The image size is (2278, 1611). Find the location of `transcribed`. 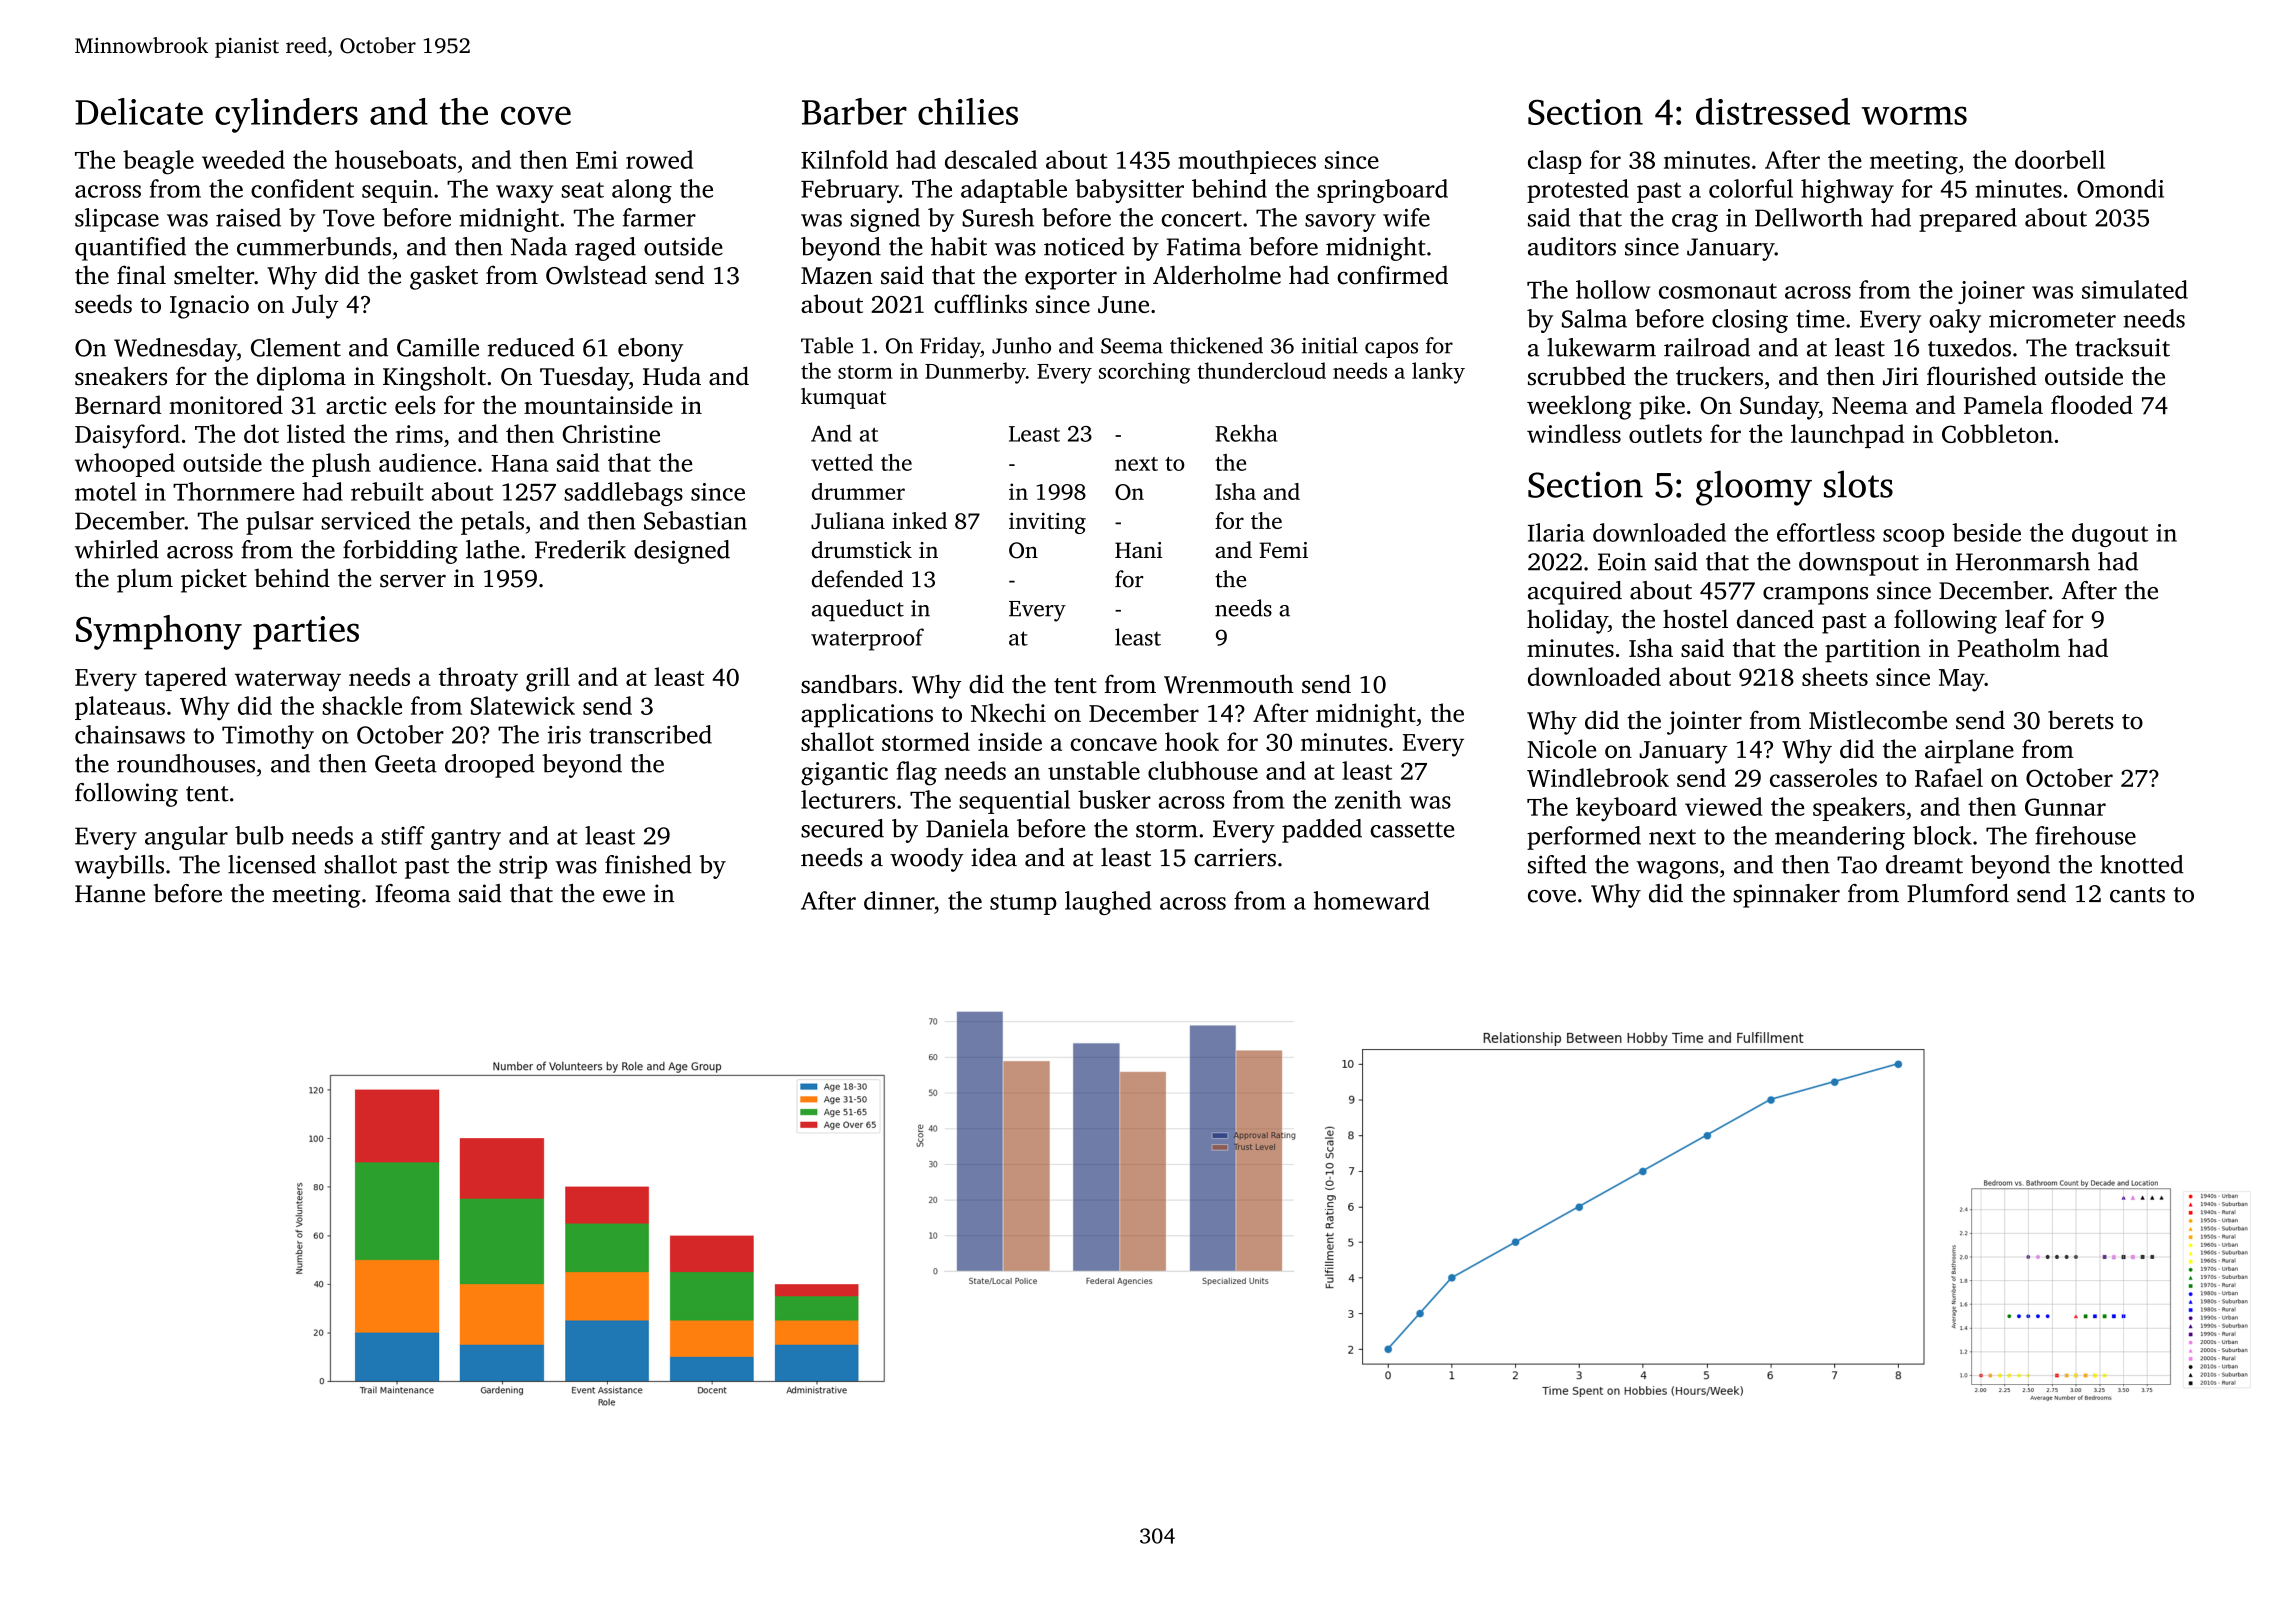

transcribed is located at coordinates (650, 734).
